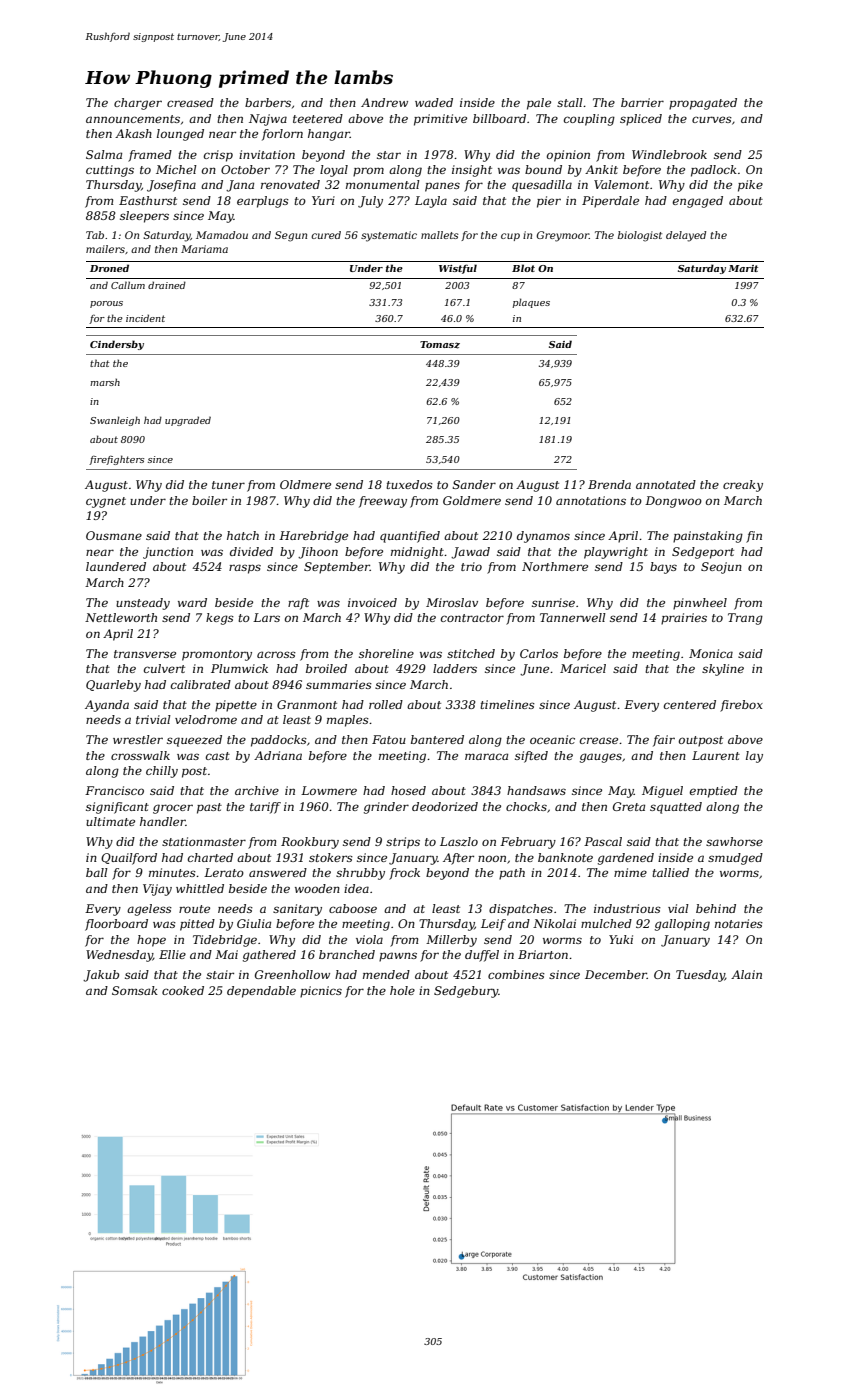 The width and height of the screenshot is (849, 1400). I want to click on Nettleworth, so click(121, 617).
